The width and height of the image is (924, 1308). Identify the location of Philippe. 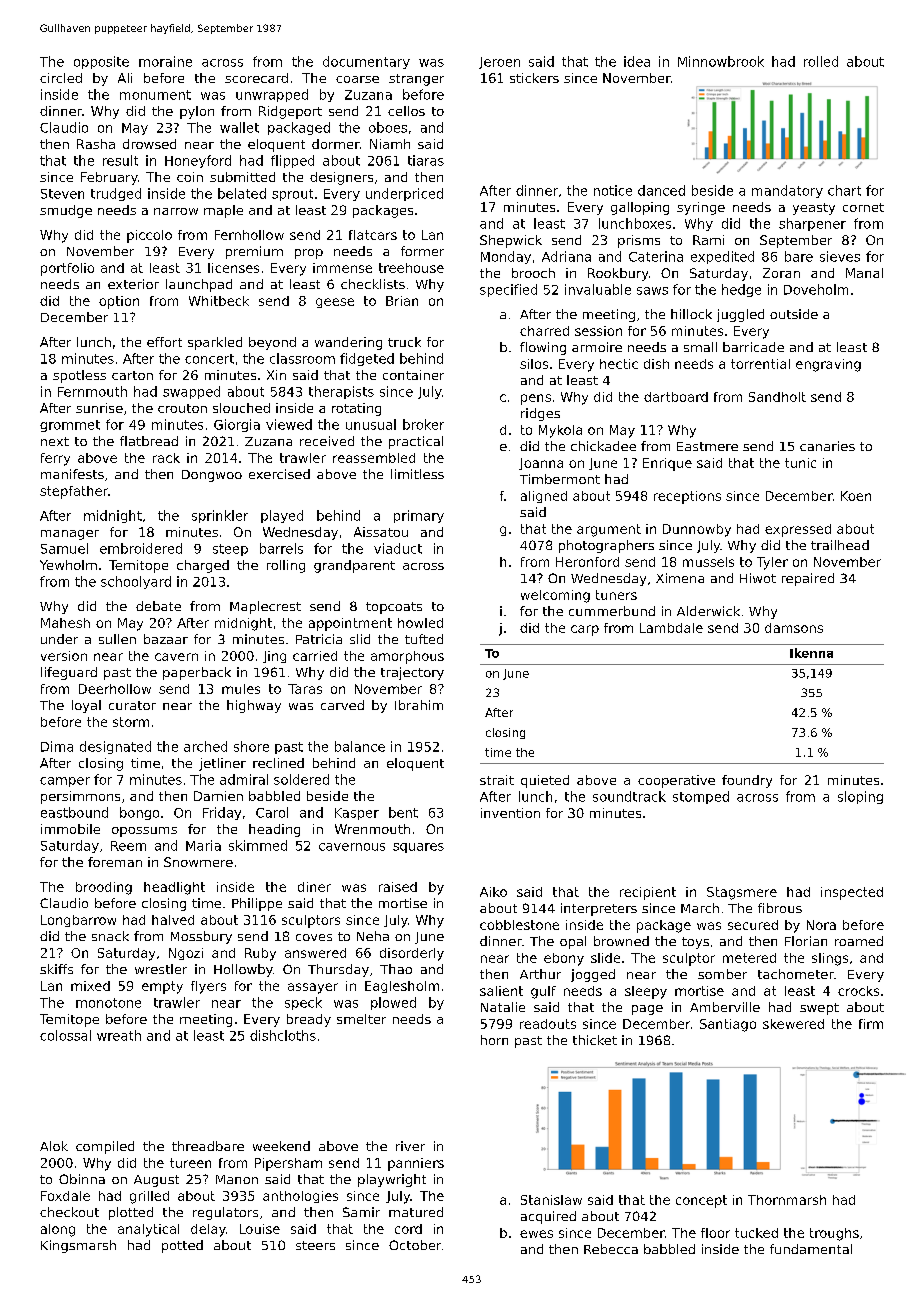
(257, 904).
